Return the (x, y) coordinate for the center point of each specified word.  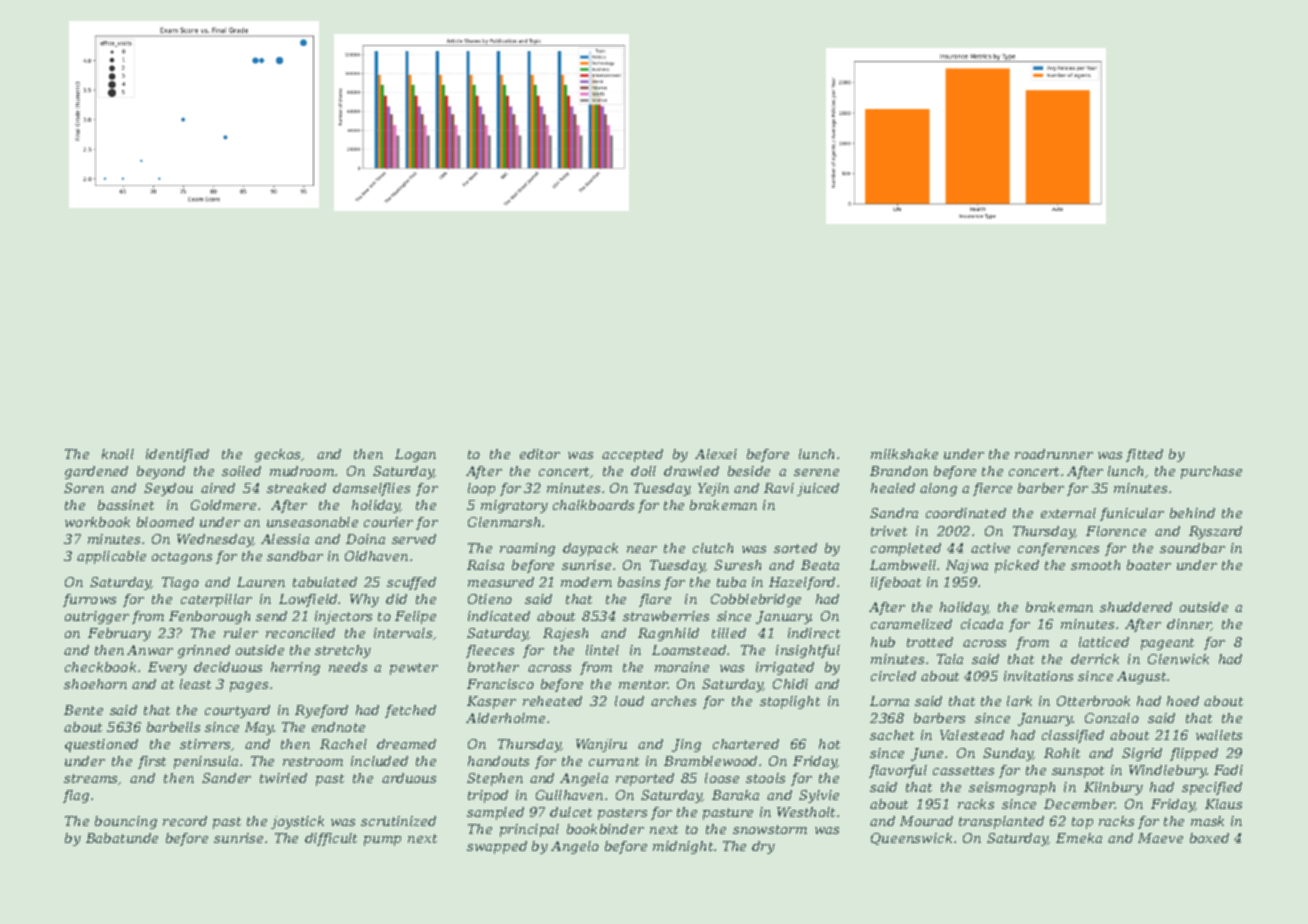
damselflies (371, 489)
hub (883, 642)
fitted (1144, 455)
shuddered (1136, 607)
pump (382, 841)
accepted (632, 455)
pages (249, 687)
